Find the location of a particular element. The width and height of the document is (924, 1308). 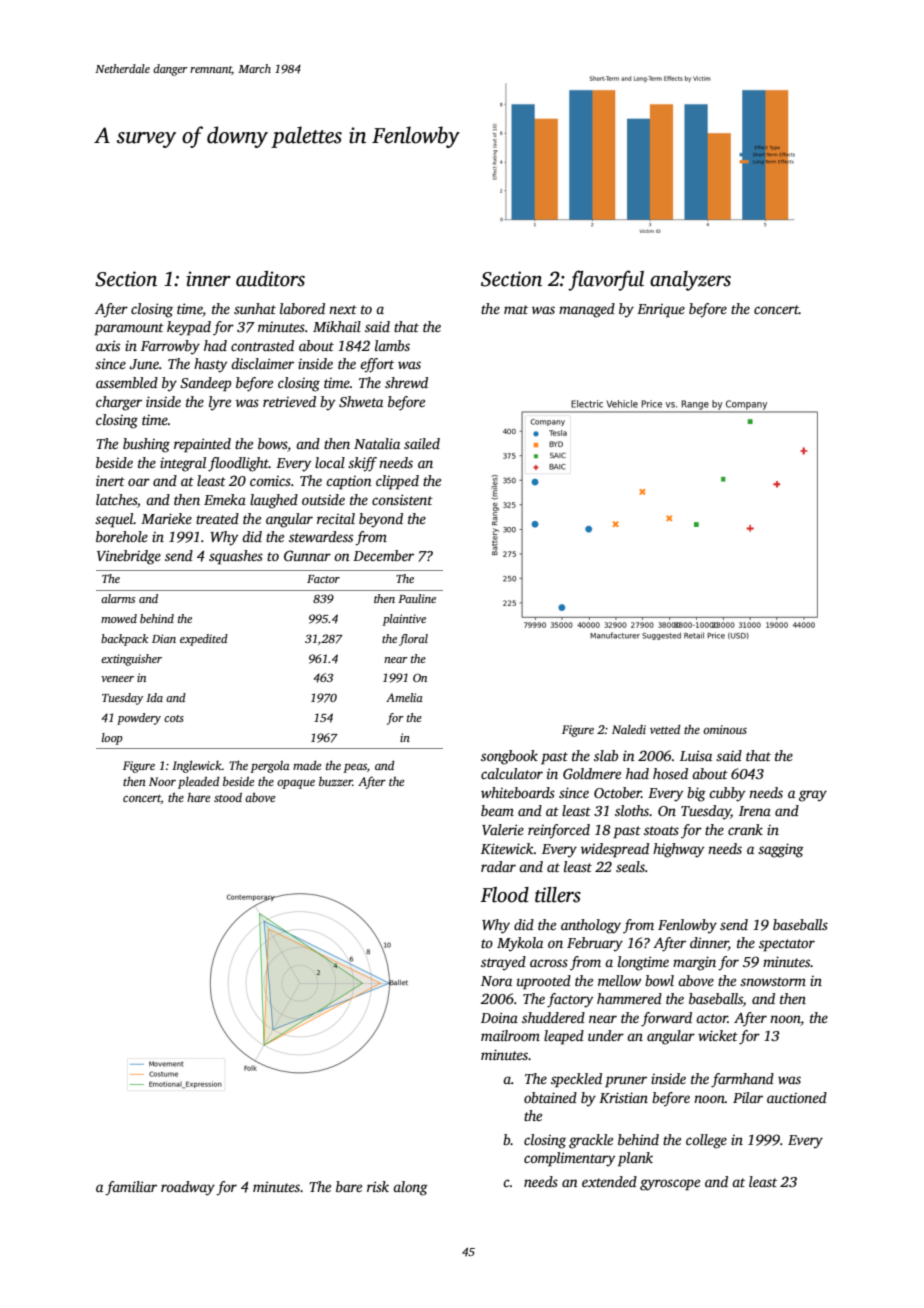

seals is located at coordinates (630, 866).
